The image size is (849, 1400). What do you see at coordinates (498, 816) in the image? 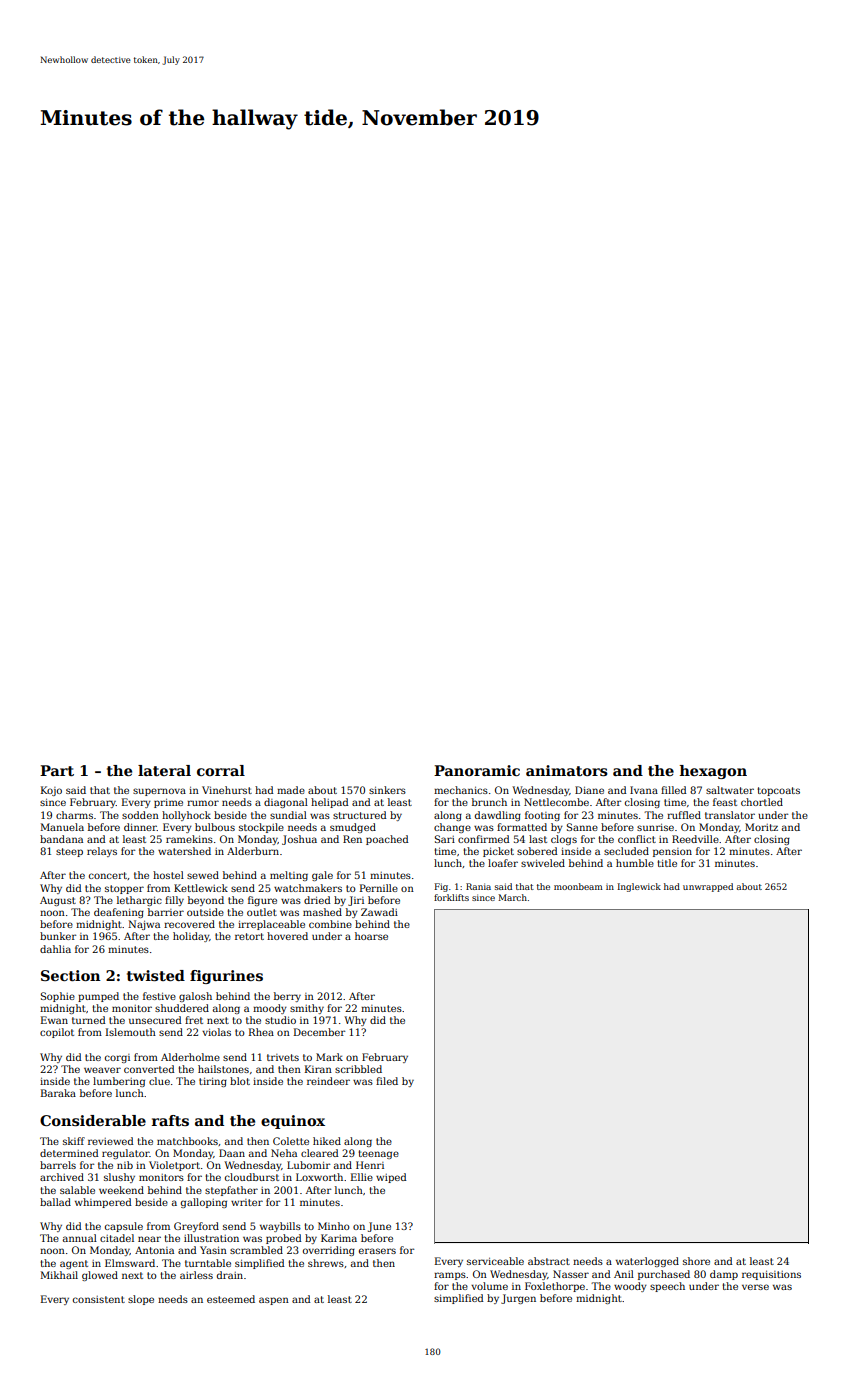
I see `dawdling` at bounding box center [498, 816].
